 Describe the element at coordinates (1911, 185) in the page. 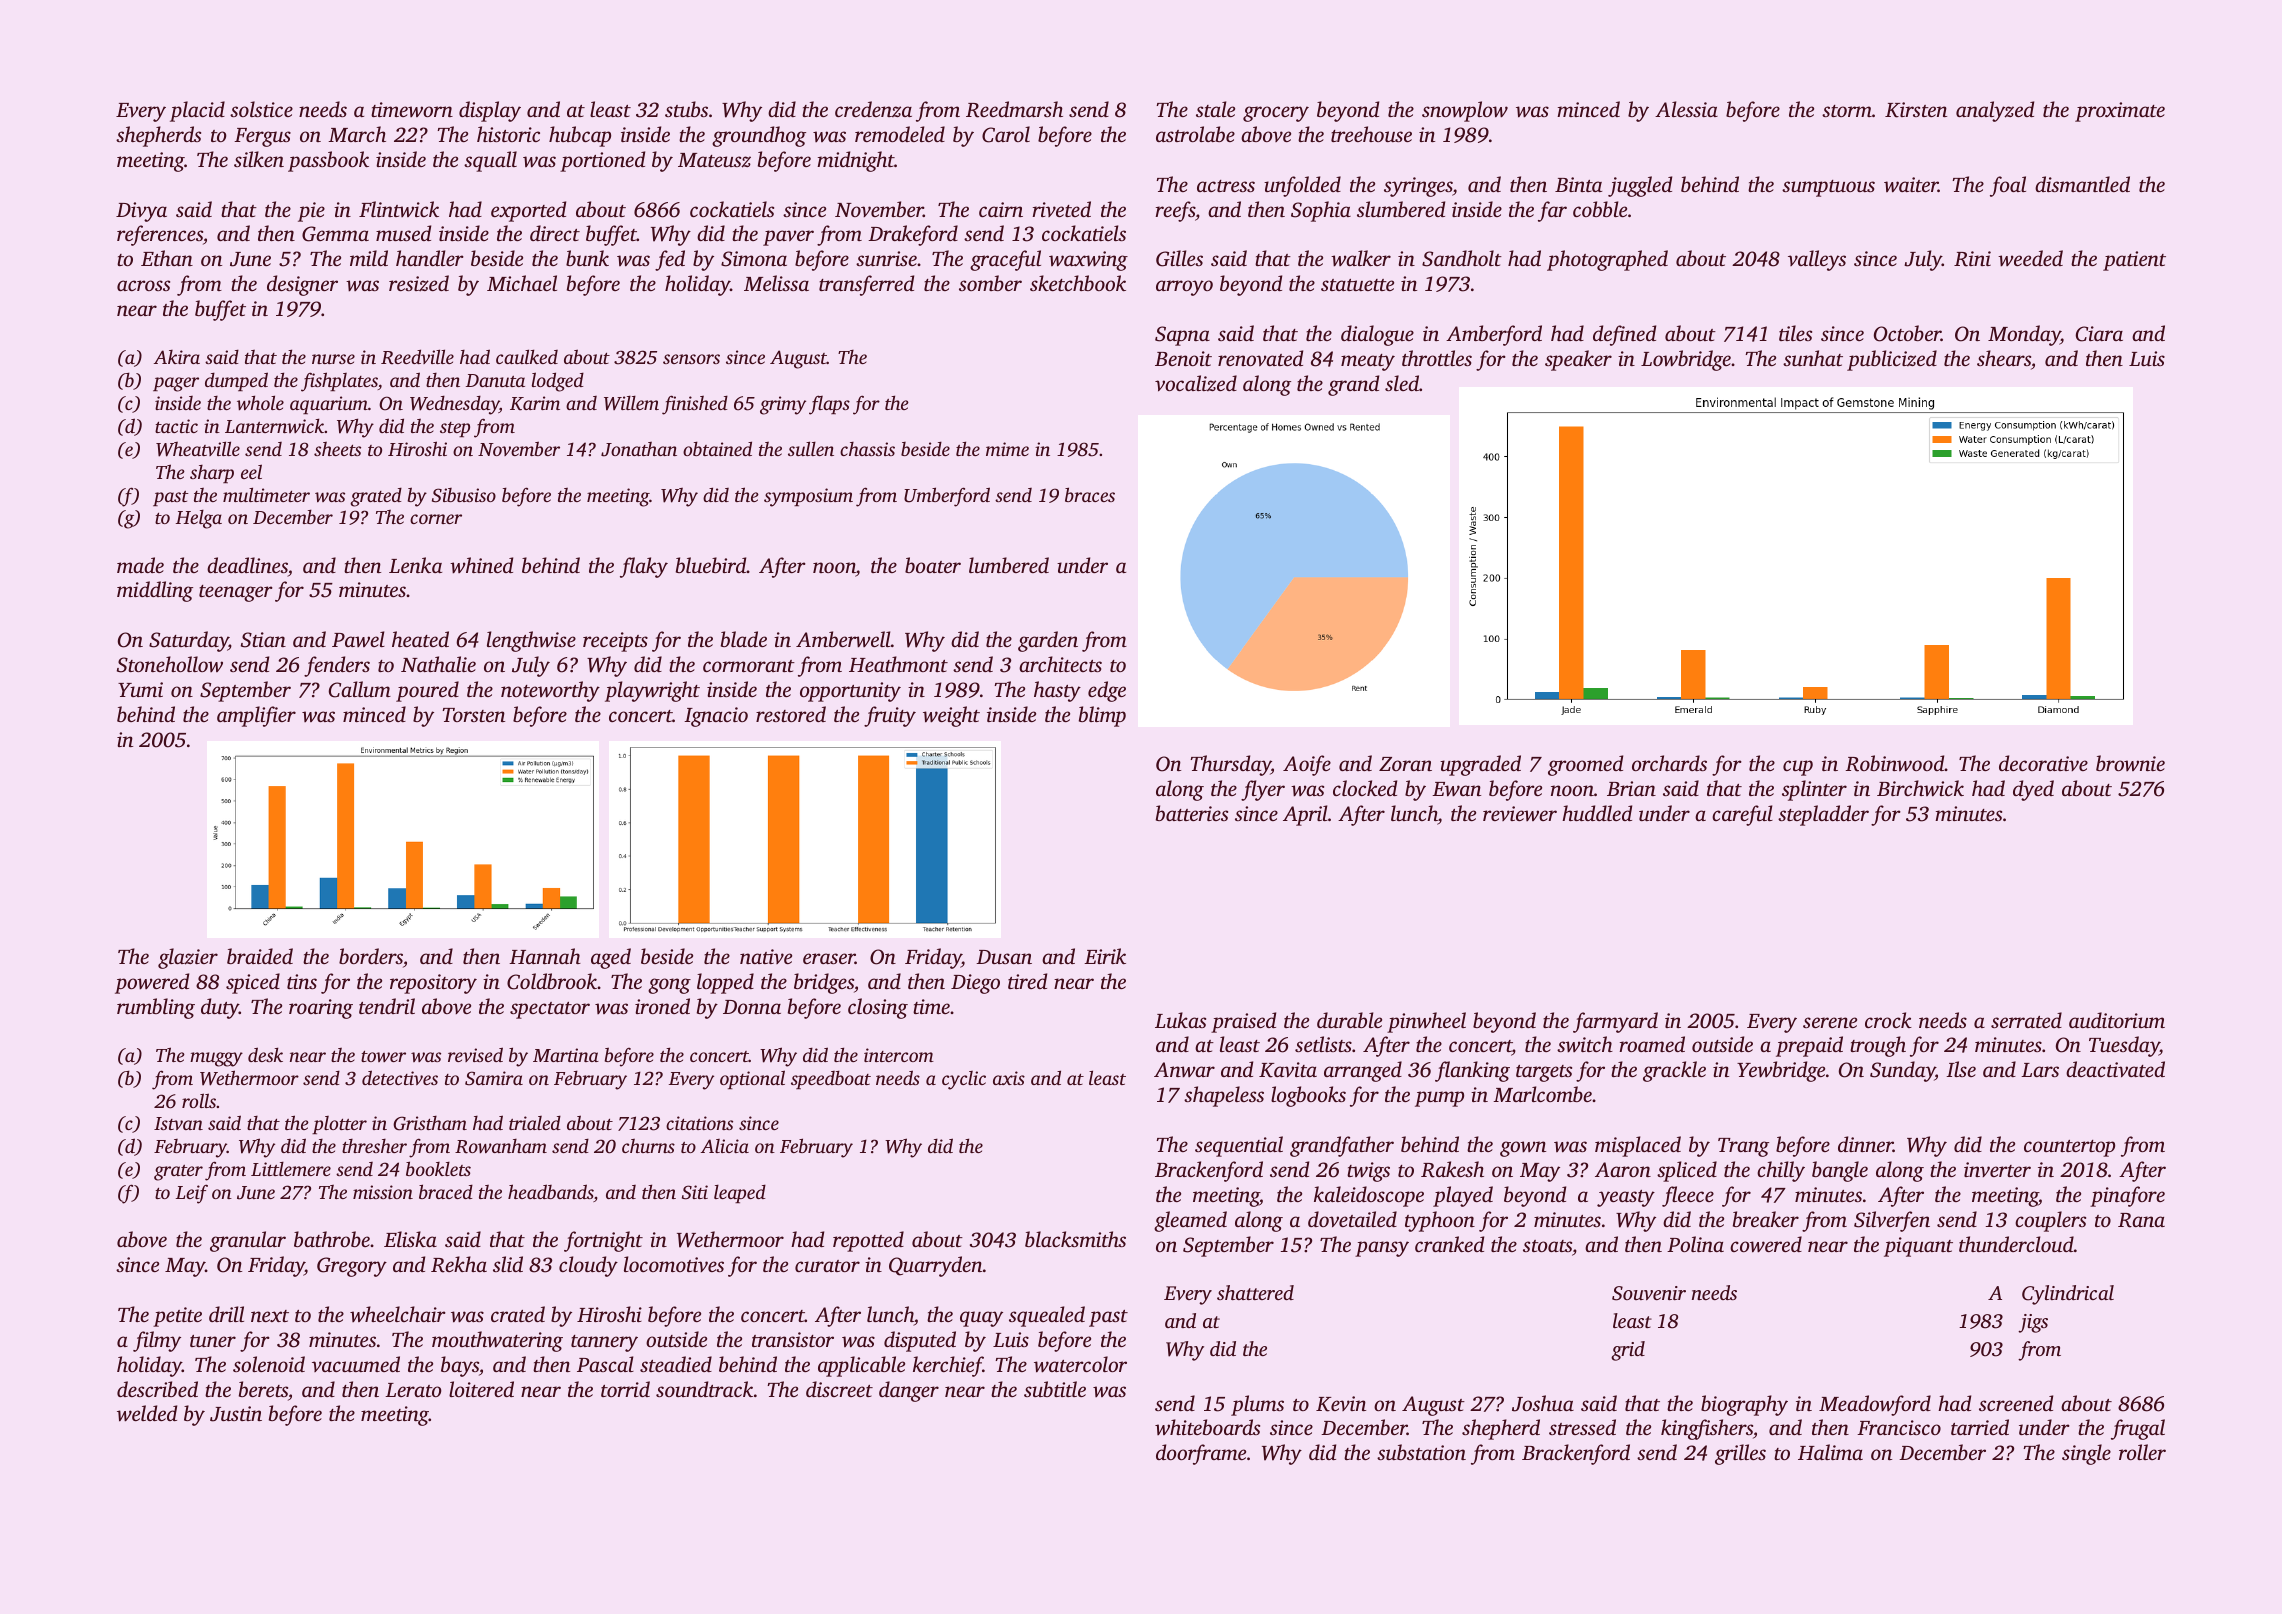

I see `waiter` at that location.
